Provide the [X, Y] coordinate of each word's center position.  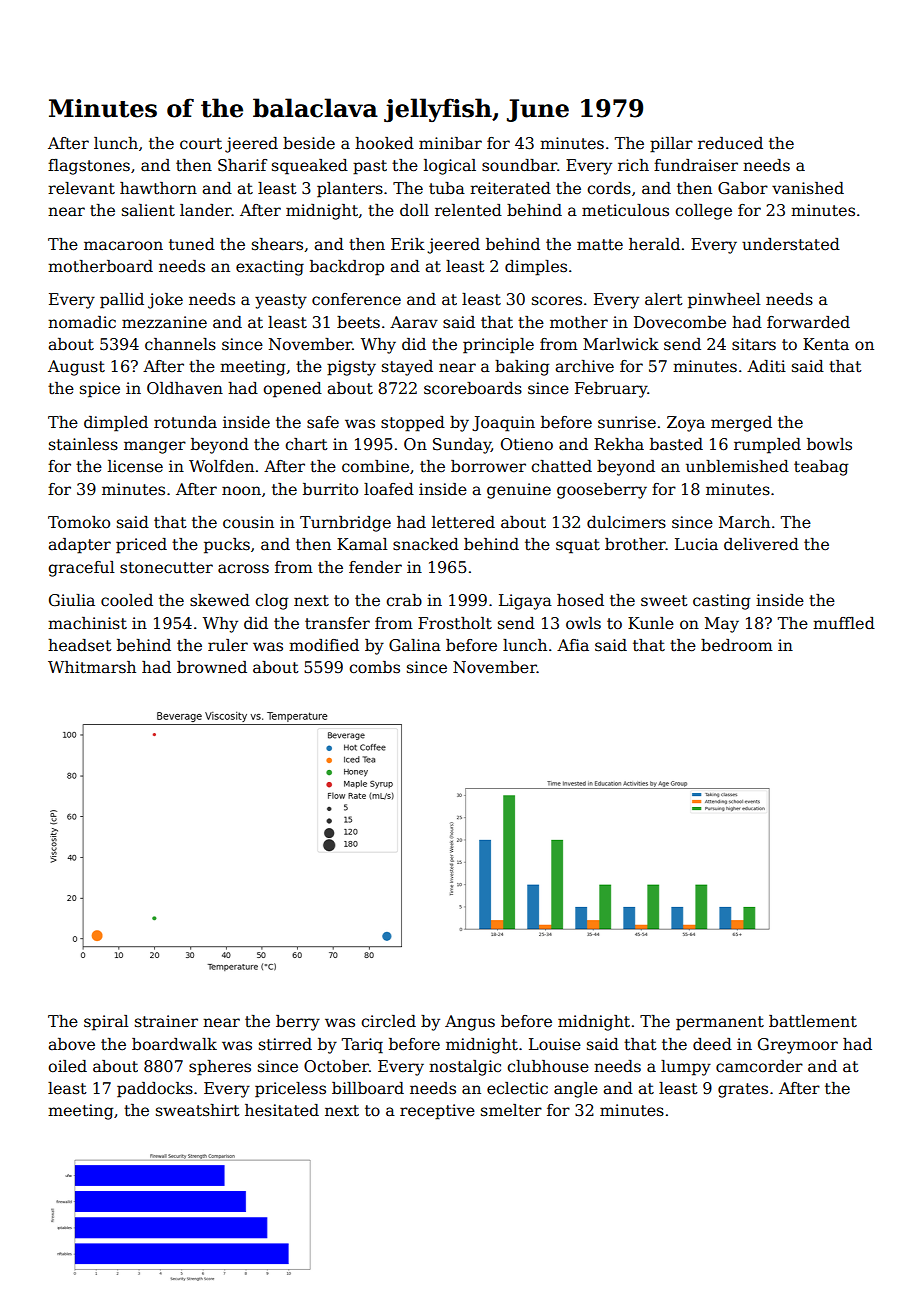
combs [374, 667]
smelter [511, 1110]
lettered [463, 522]
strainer [166, 1021]
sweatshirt [198, 1110]
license [135, 466]
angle [576, 1090]
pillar [671, 145]
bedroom [737, 645]
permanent [720, 1023]
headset [80, 645]
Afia [573, 645]
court [201, 144]
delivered [761, 544]
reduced [730, 143]
